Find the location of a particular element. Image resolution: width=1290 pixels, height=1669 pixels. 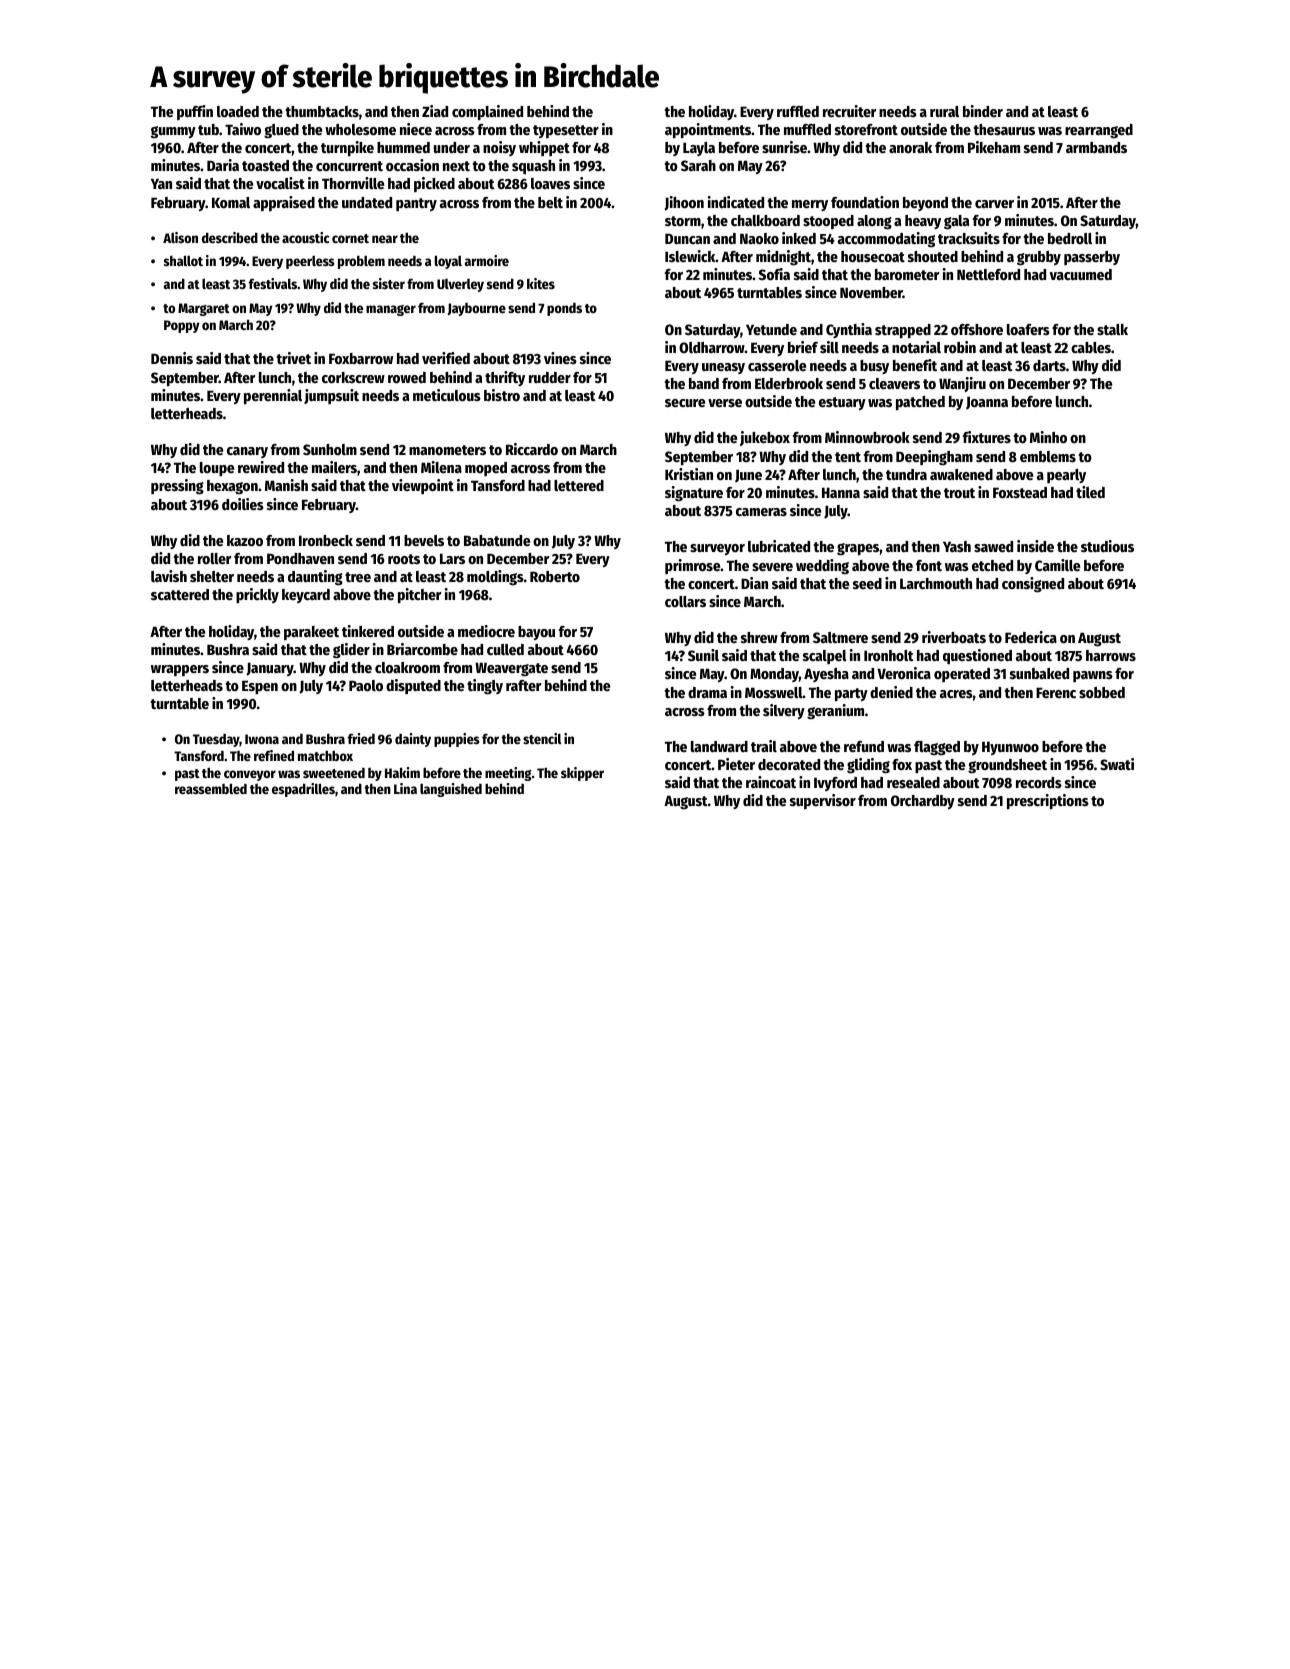

pressing is located at coordinates (177, 487).
